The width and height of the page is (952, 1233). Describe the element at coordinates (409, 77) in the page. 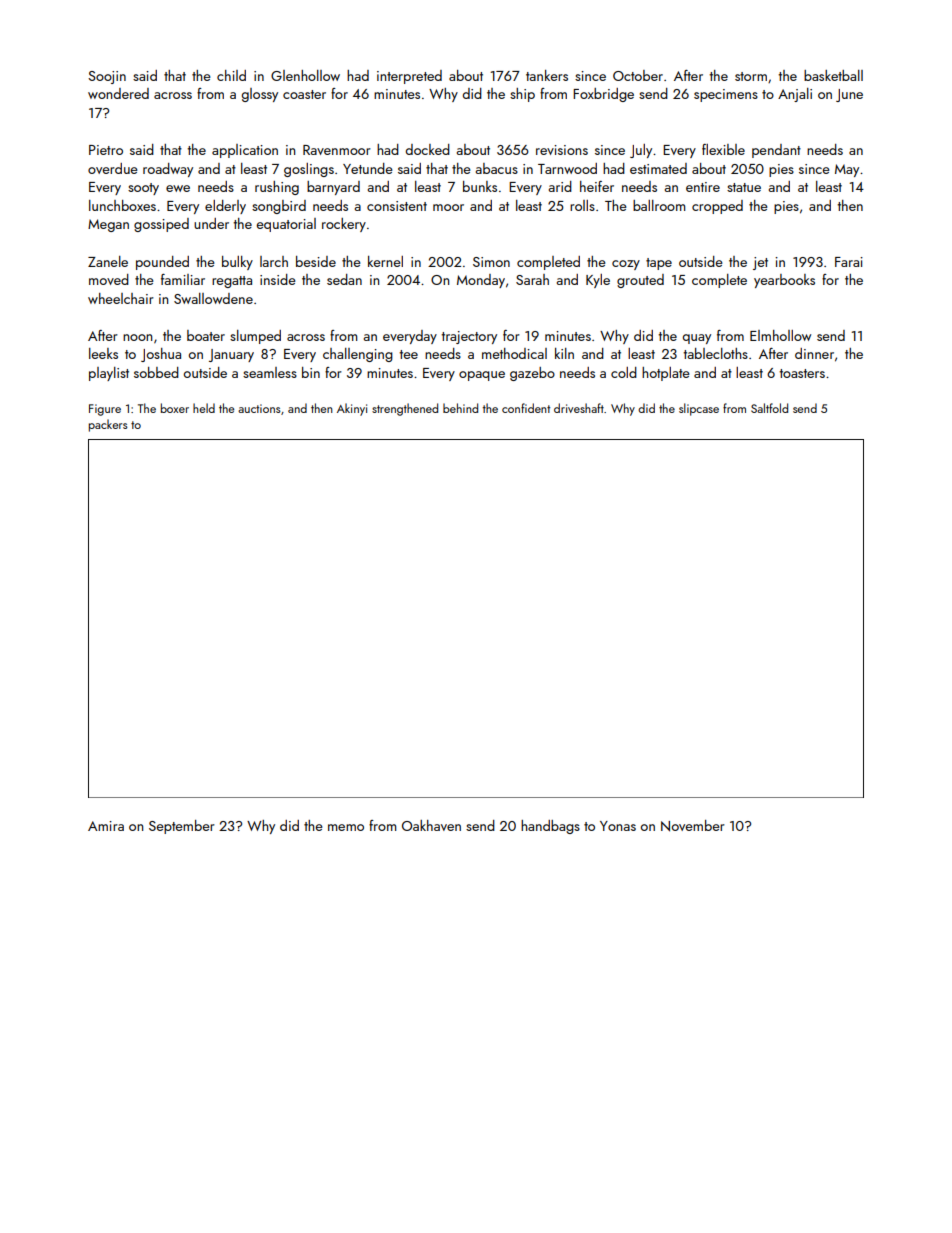

I see `interpreted` at that location.
